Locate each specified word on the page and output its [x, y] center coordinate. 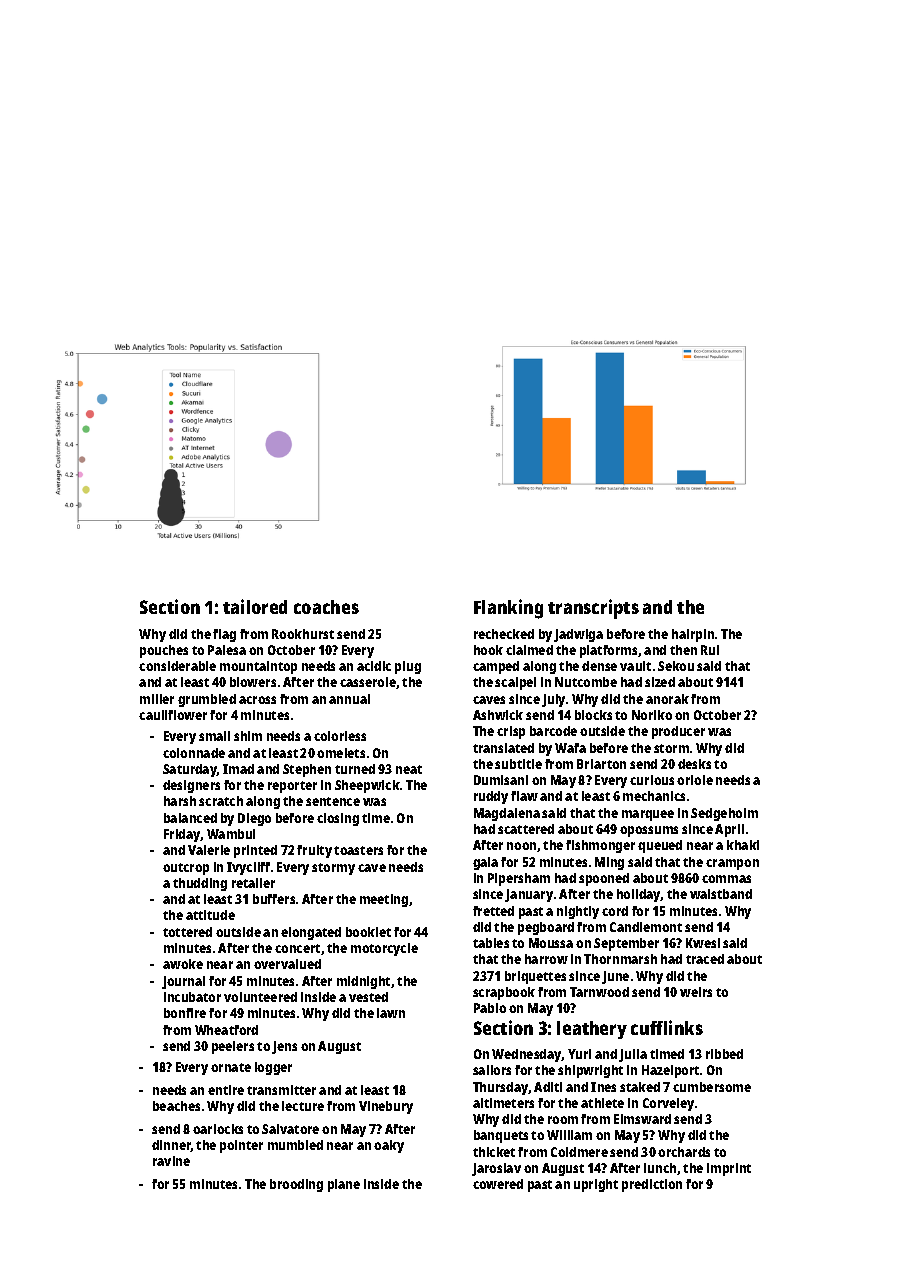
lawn [391, 1013]
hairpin [693, 635]
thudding [200, 884]
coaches [326, 607]
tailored [255, 606]
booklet [368, 932]
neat [409, 769]
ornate [231, 1067]
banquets [501, 1136]
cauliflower [173, 715]
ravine [171, 1161]
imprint [729, 1169]
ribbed [724, 1054]
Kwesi [703, 943]
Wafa [570, 748]
